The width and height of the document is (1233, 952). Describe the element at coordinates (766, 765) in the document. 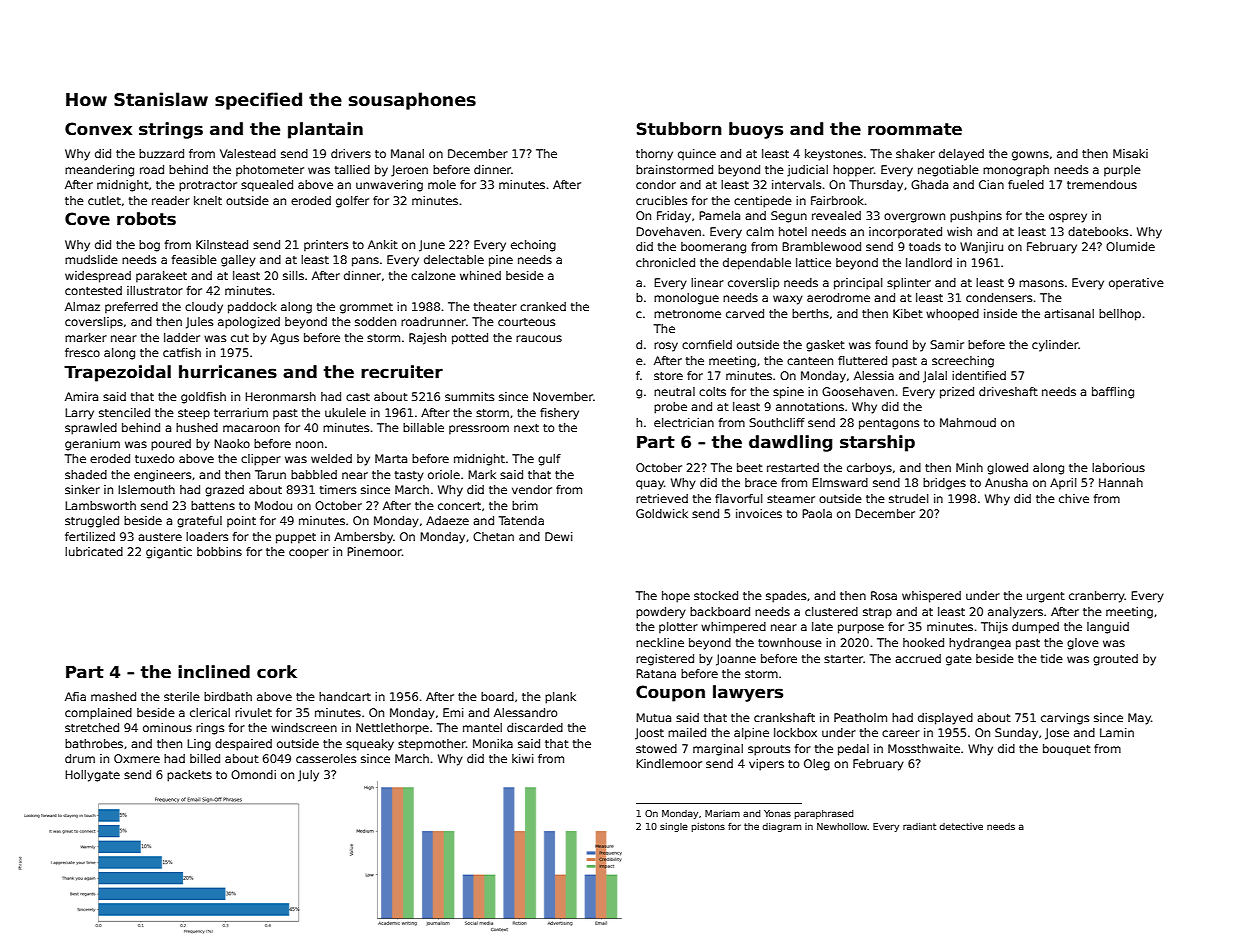

I see `vipers` at that location.
